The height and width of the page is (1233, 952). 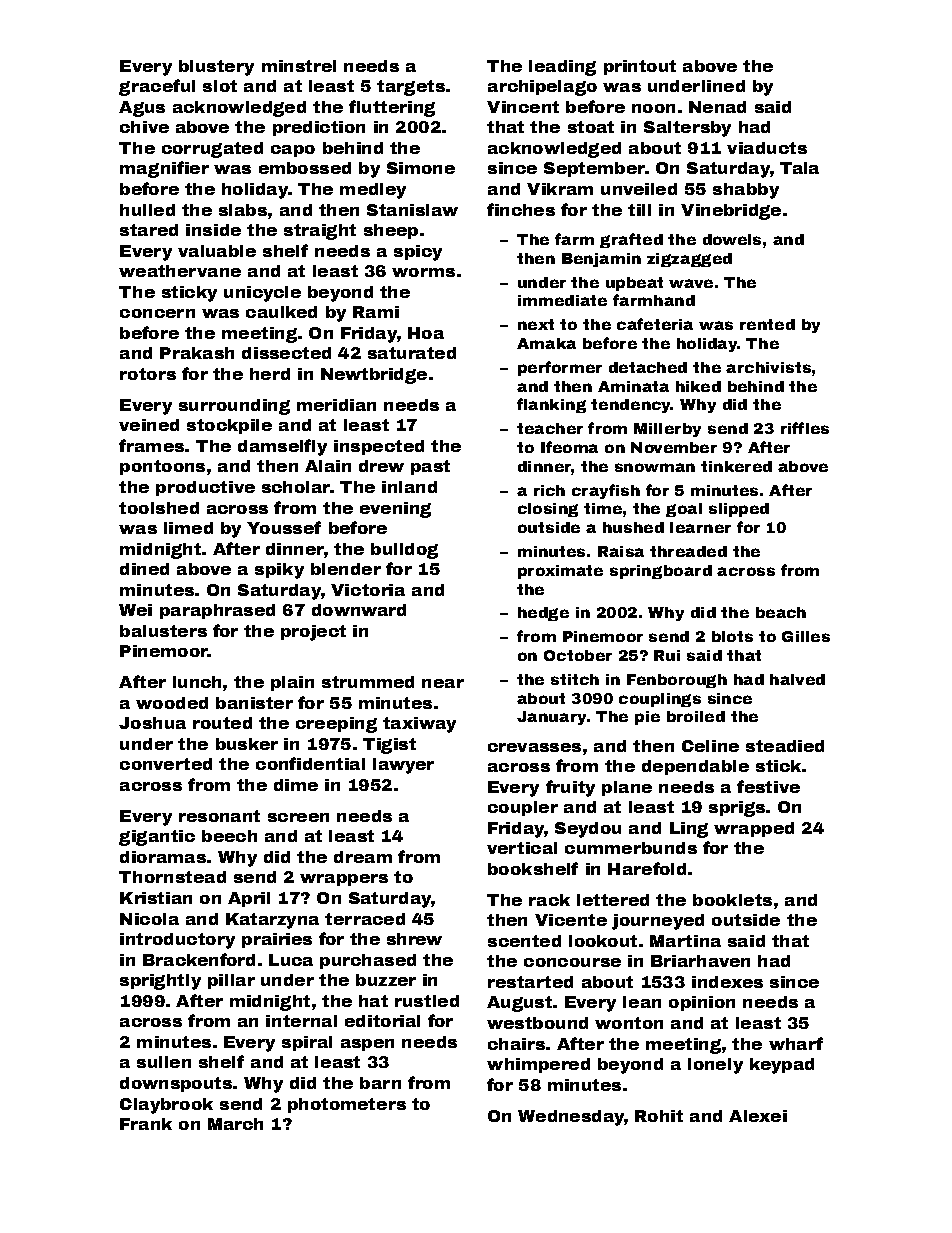 I want to click on balusters, so click(x=163, y=631).
